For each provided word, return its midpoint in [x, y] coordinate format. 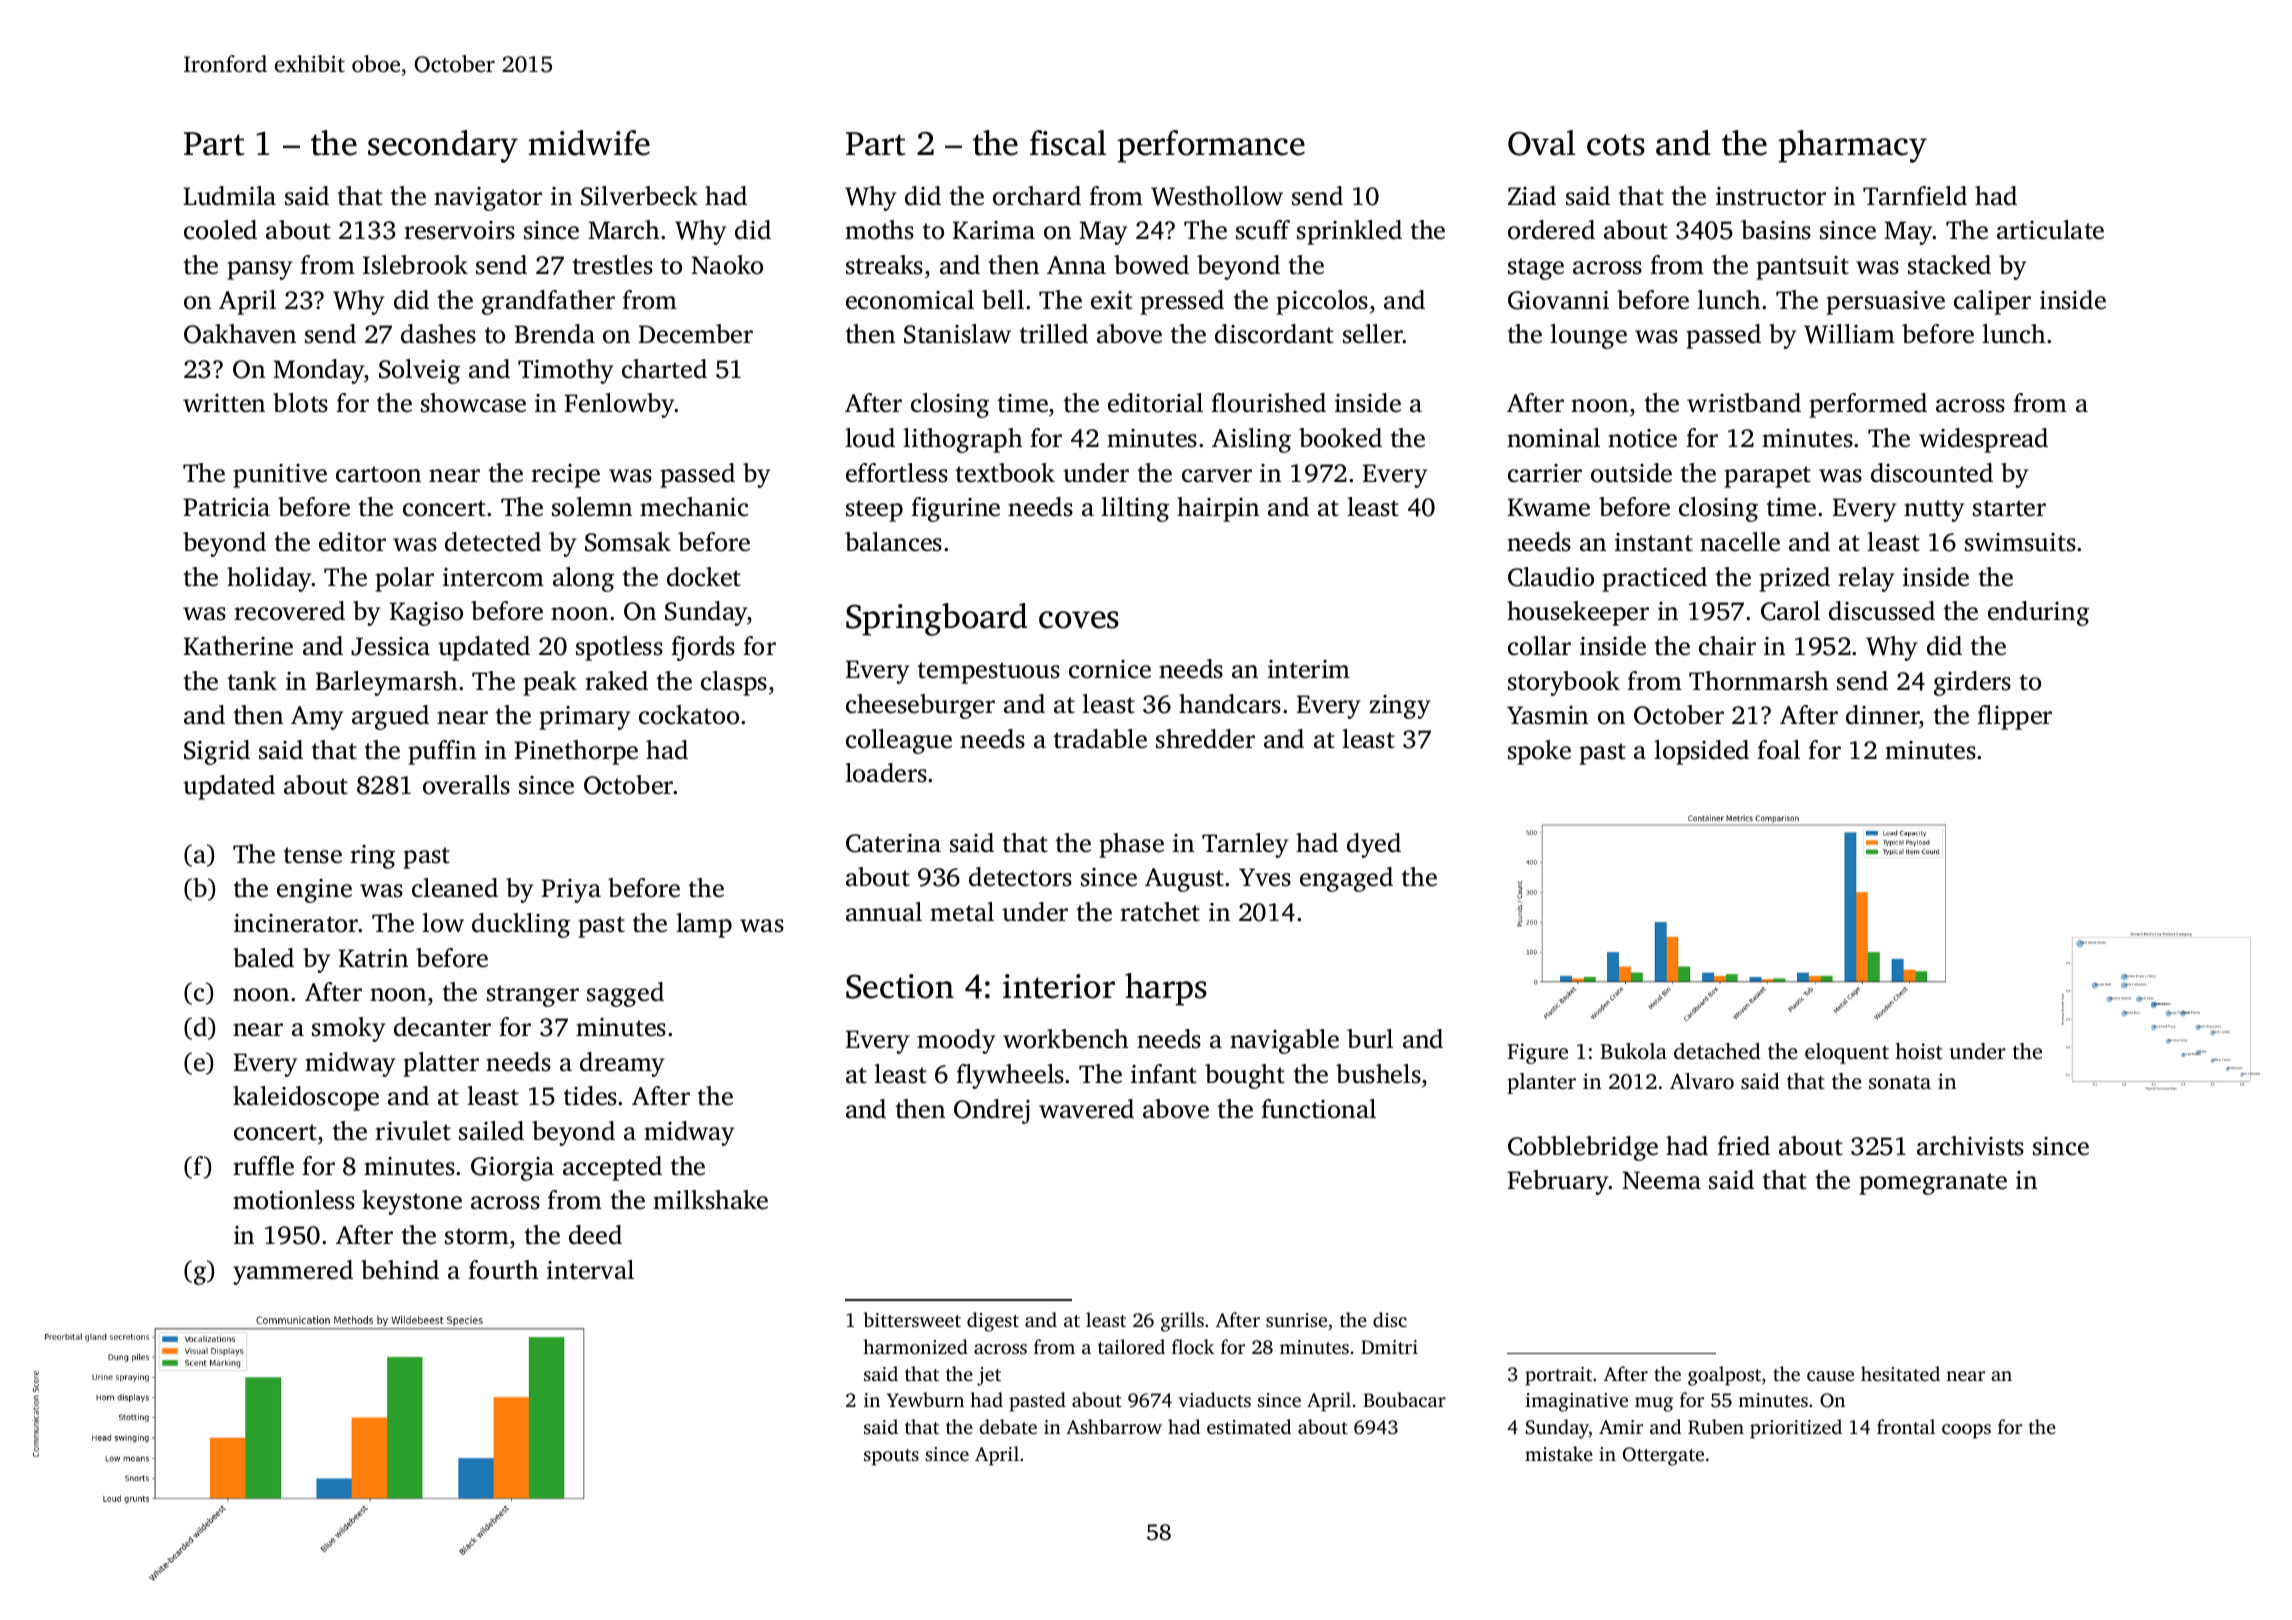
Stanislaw [957, 334]
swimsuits [2020, 542]
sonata [1900, 1082]
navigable [1284, 1041]
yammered [293, 1272]
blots [300, 403]
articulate [2050, 230]
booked [1340, 438]
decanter [442, 1027]
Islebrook [415, 265]
